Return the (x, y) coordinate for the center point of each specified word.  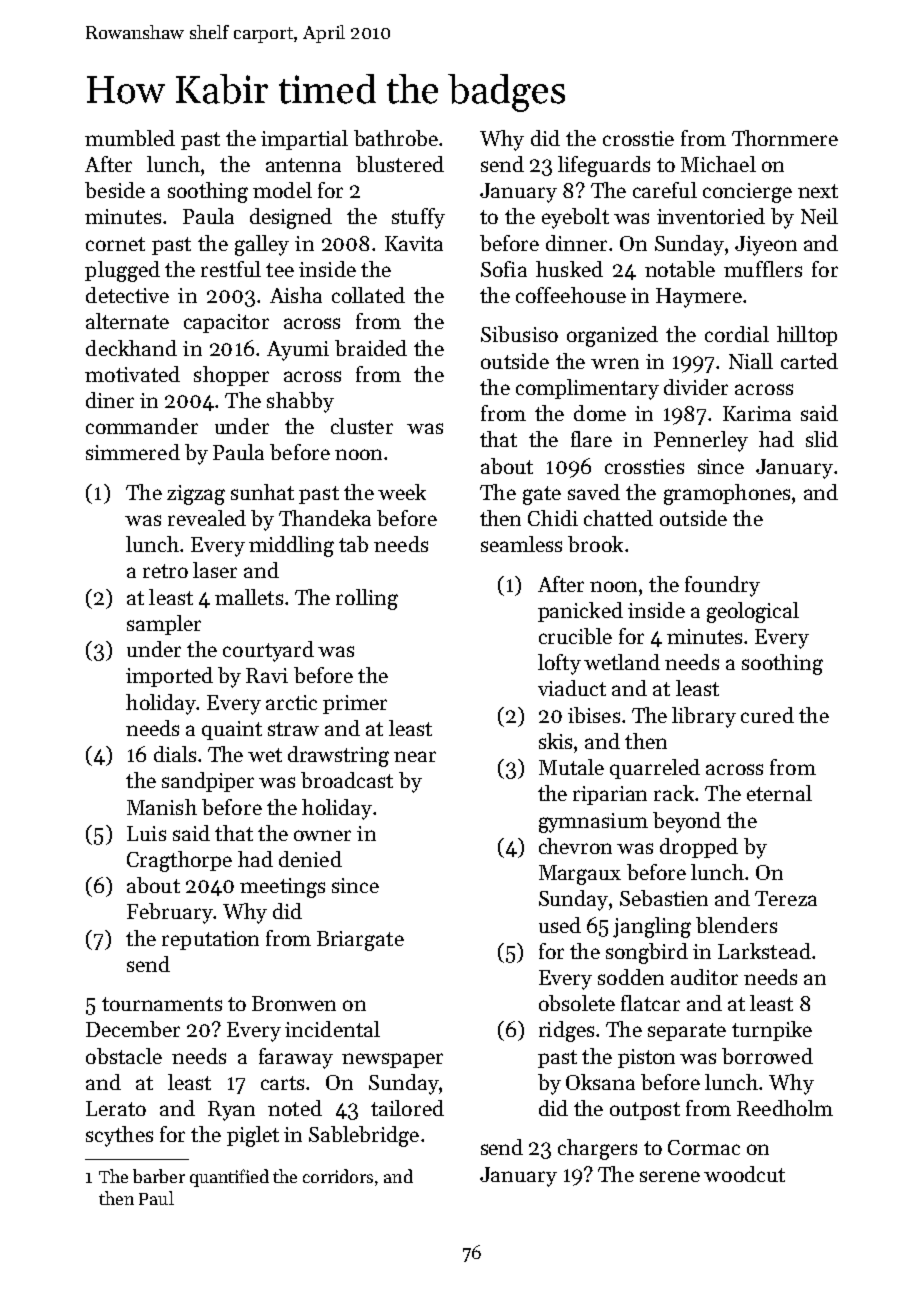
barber (159, 1176)
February (170, 913)
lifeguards (604, 166)
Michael (718, 164)
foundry (722, 586)
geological (753, 612)
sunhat (262, 492)
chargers (597, 1149)
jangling (652, 927)
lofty (559, 664)
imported (169, 677)
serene (670, 1176)
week (402, 492)
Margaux (580, 875)
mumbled (130, 138)
